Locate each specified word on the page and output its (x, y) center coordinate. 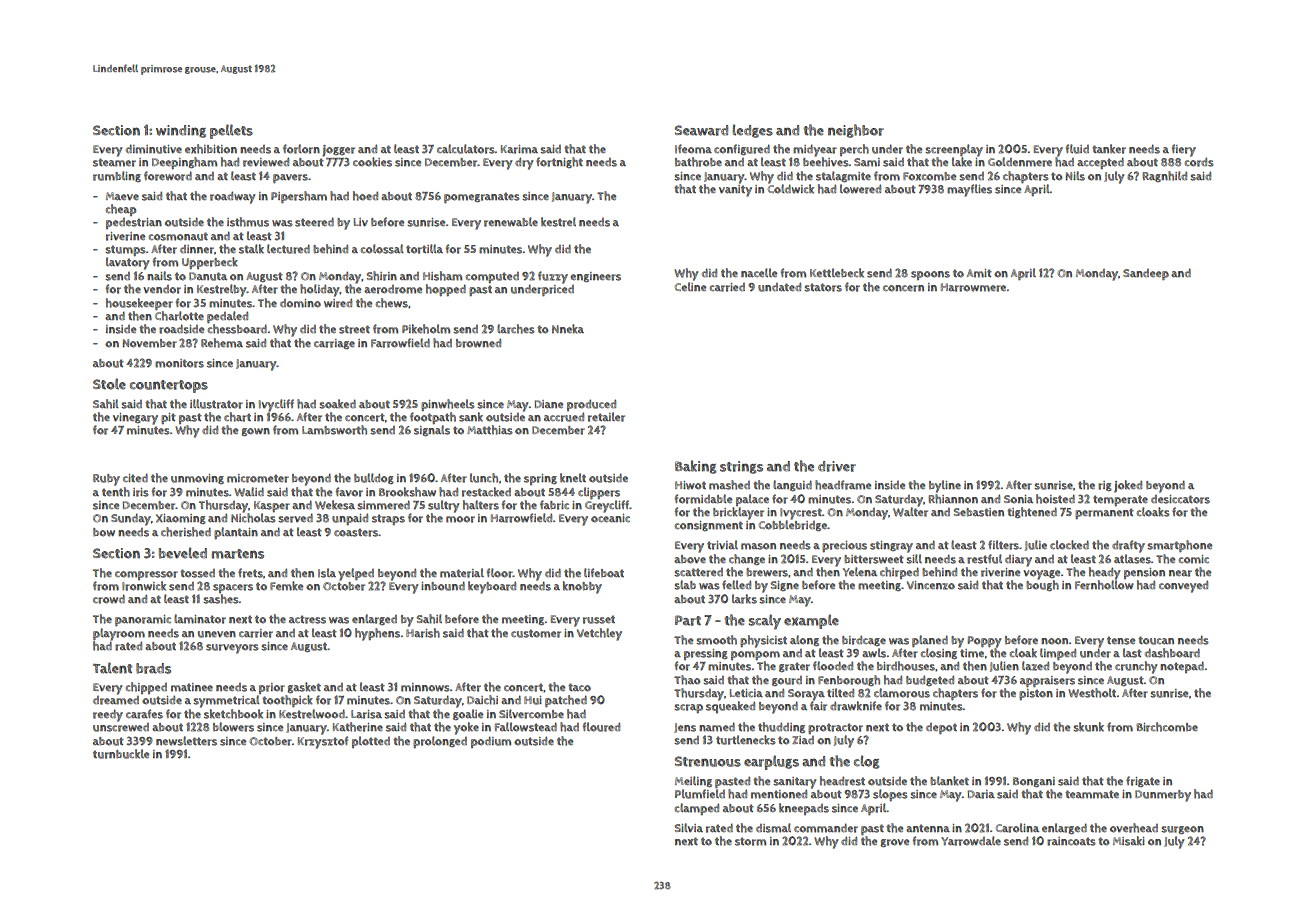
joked (1128, 486)
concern (903, 288)
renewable (511, 222)
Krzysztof (323, 742)
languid (792, 485)
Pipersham (299, 197)
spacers (233, 588)
